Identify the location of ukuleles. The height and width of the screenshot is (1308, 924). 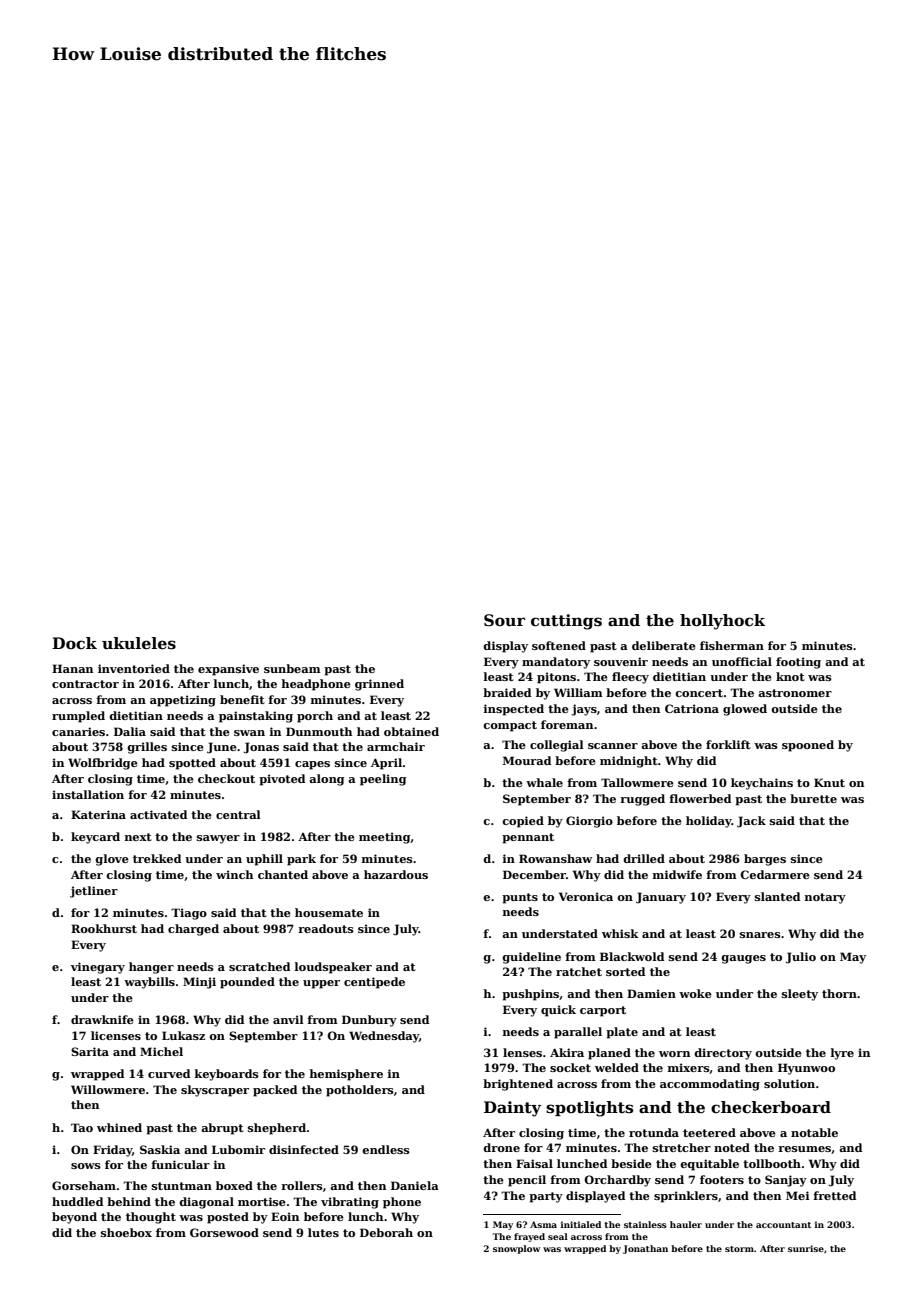
(139, 643).
